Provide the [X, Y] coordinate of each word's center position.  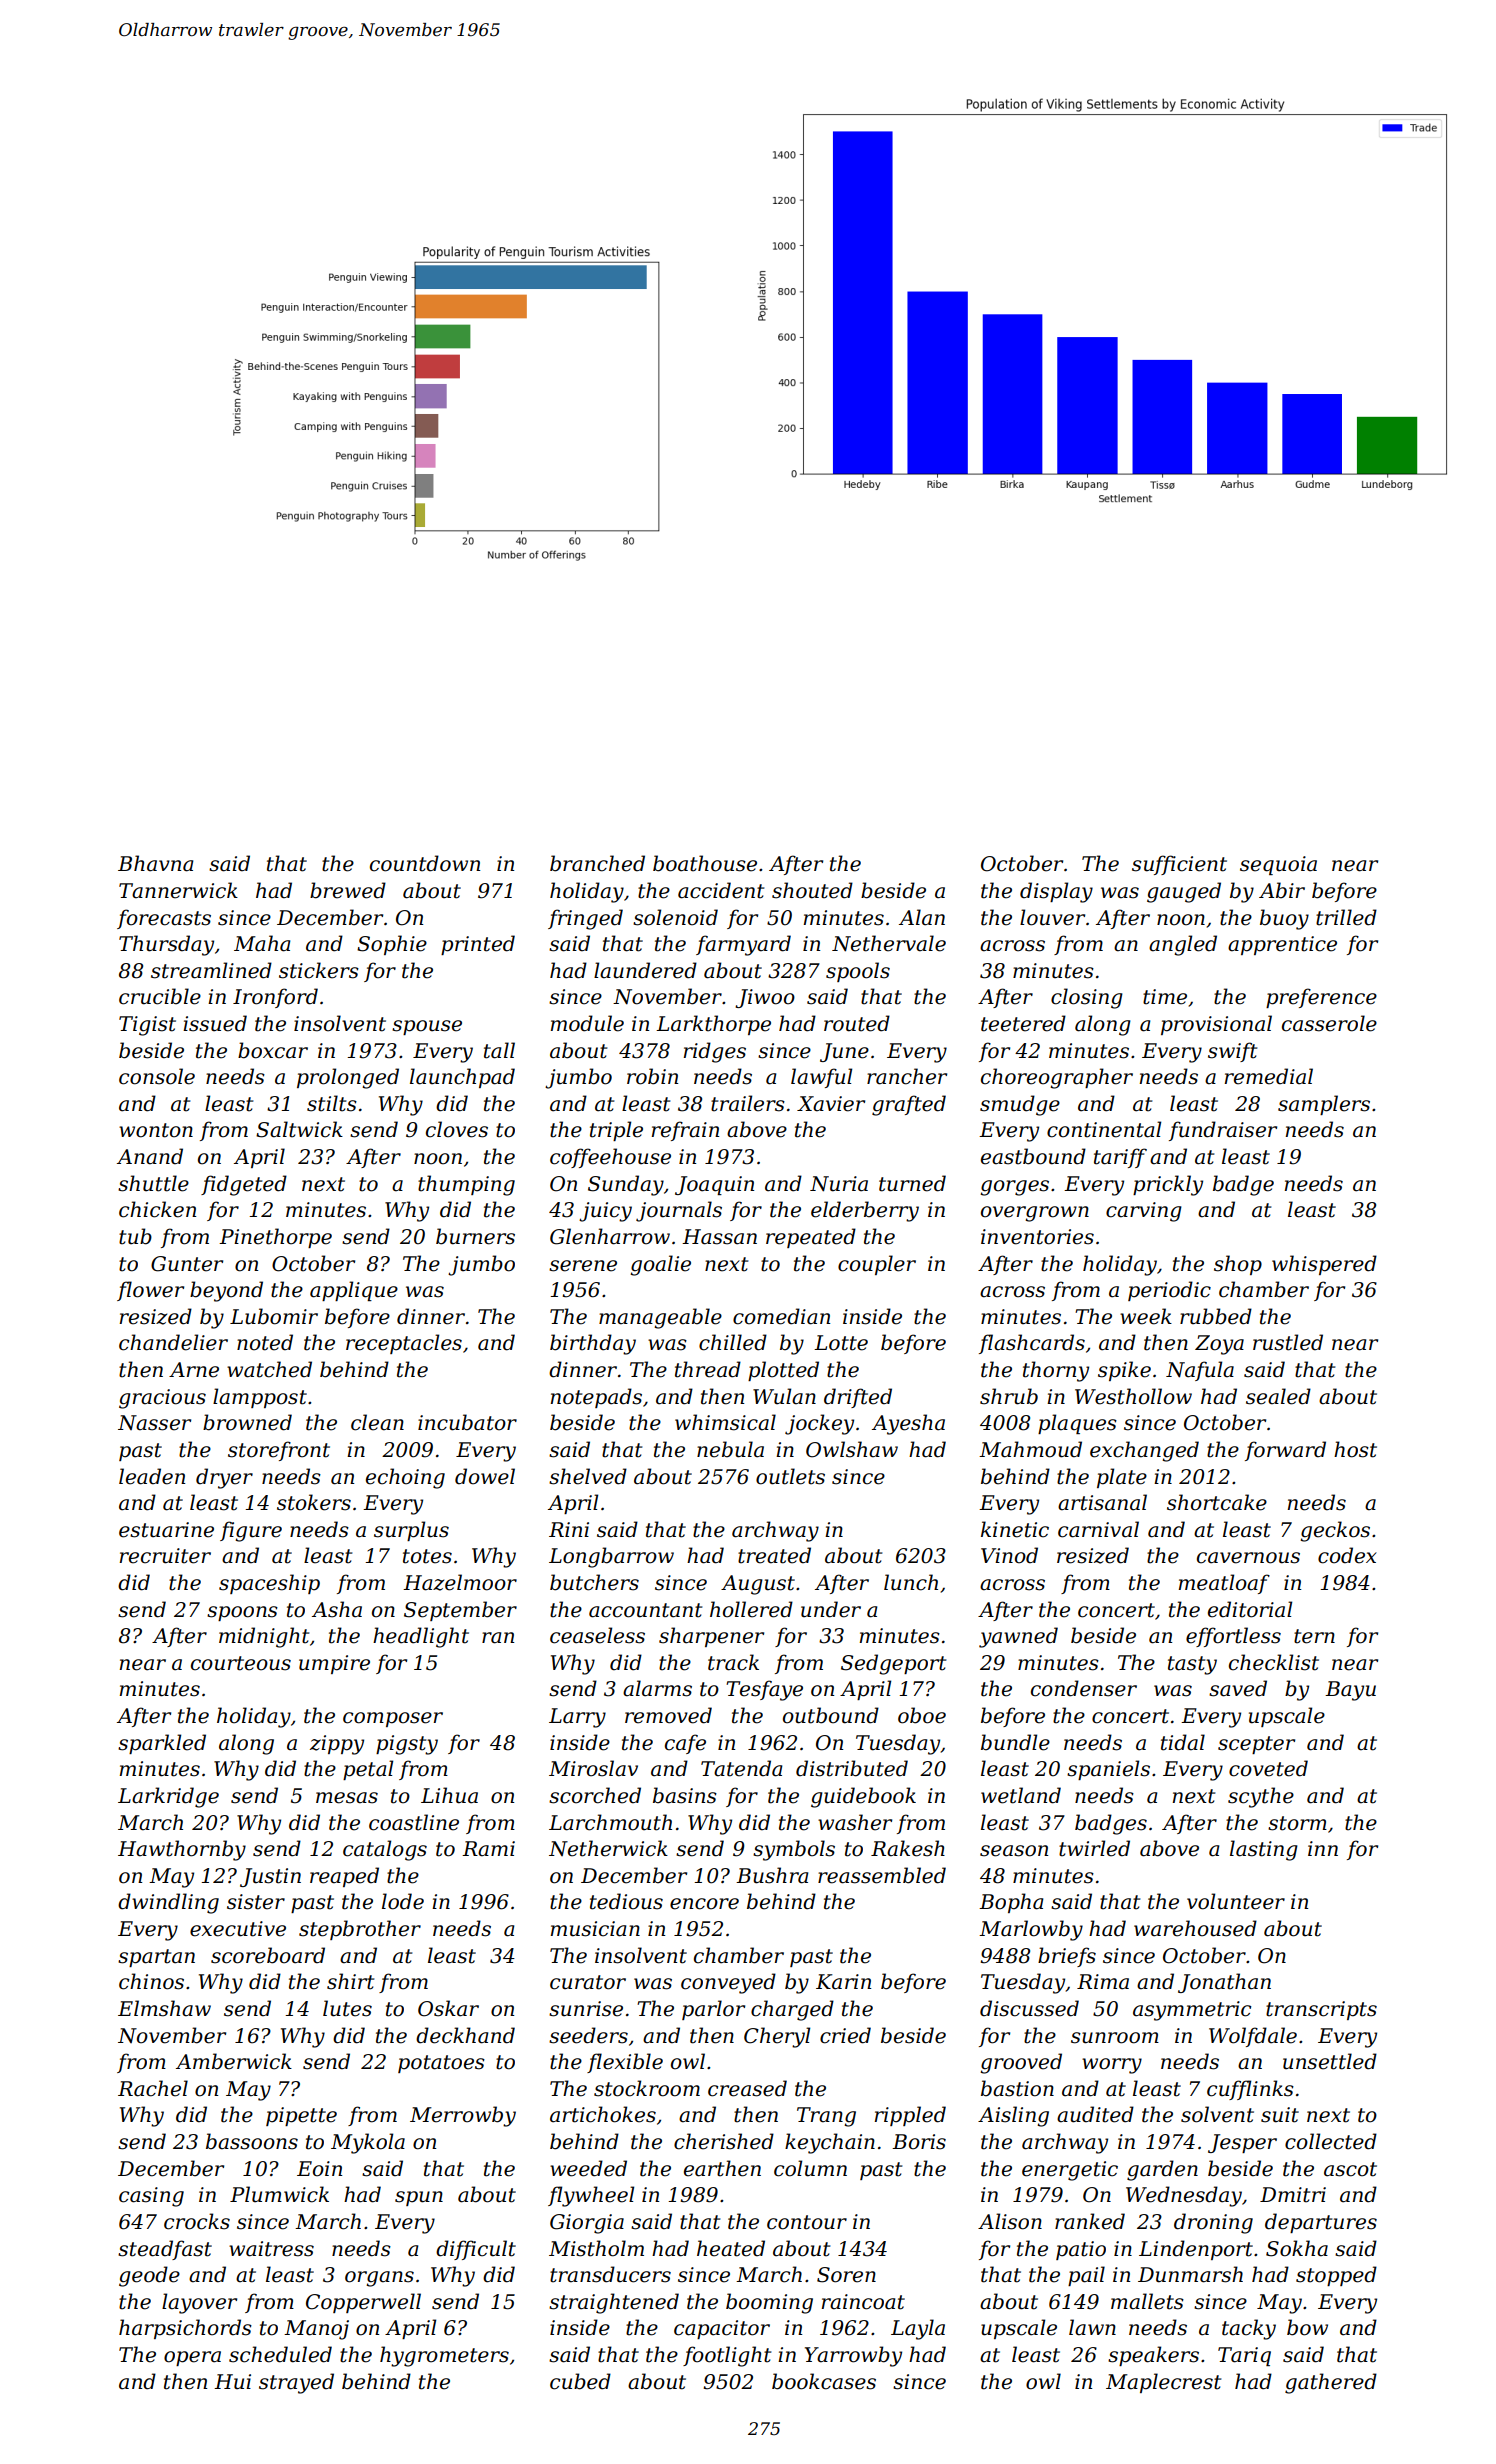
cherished [724, 2141]
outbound [831, 1715]
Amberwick [234, 2061]
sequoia [1278, 865]
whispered [1324, 1265]
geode [149, 2276]
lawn [1092, 2327]
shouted [812, 890]
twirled [1094, 1848]
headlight [421, 1637]
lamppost [260, 1398]
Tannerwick [178, 890]
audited [1095, 2114]
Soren [846, 2275]
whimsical [725, 1422]
